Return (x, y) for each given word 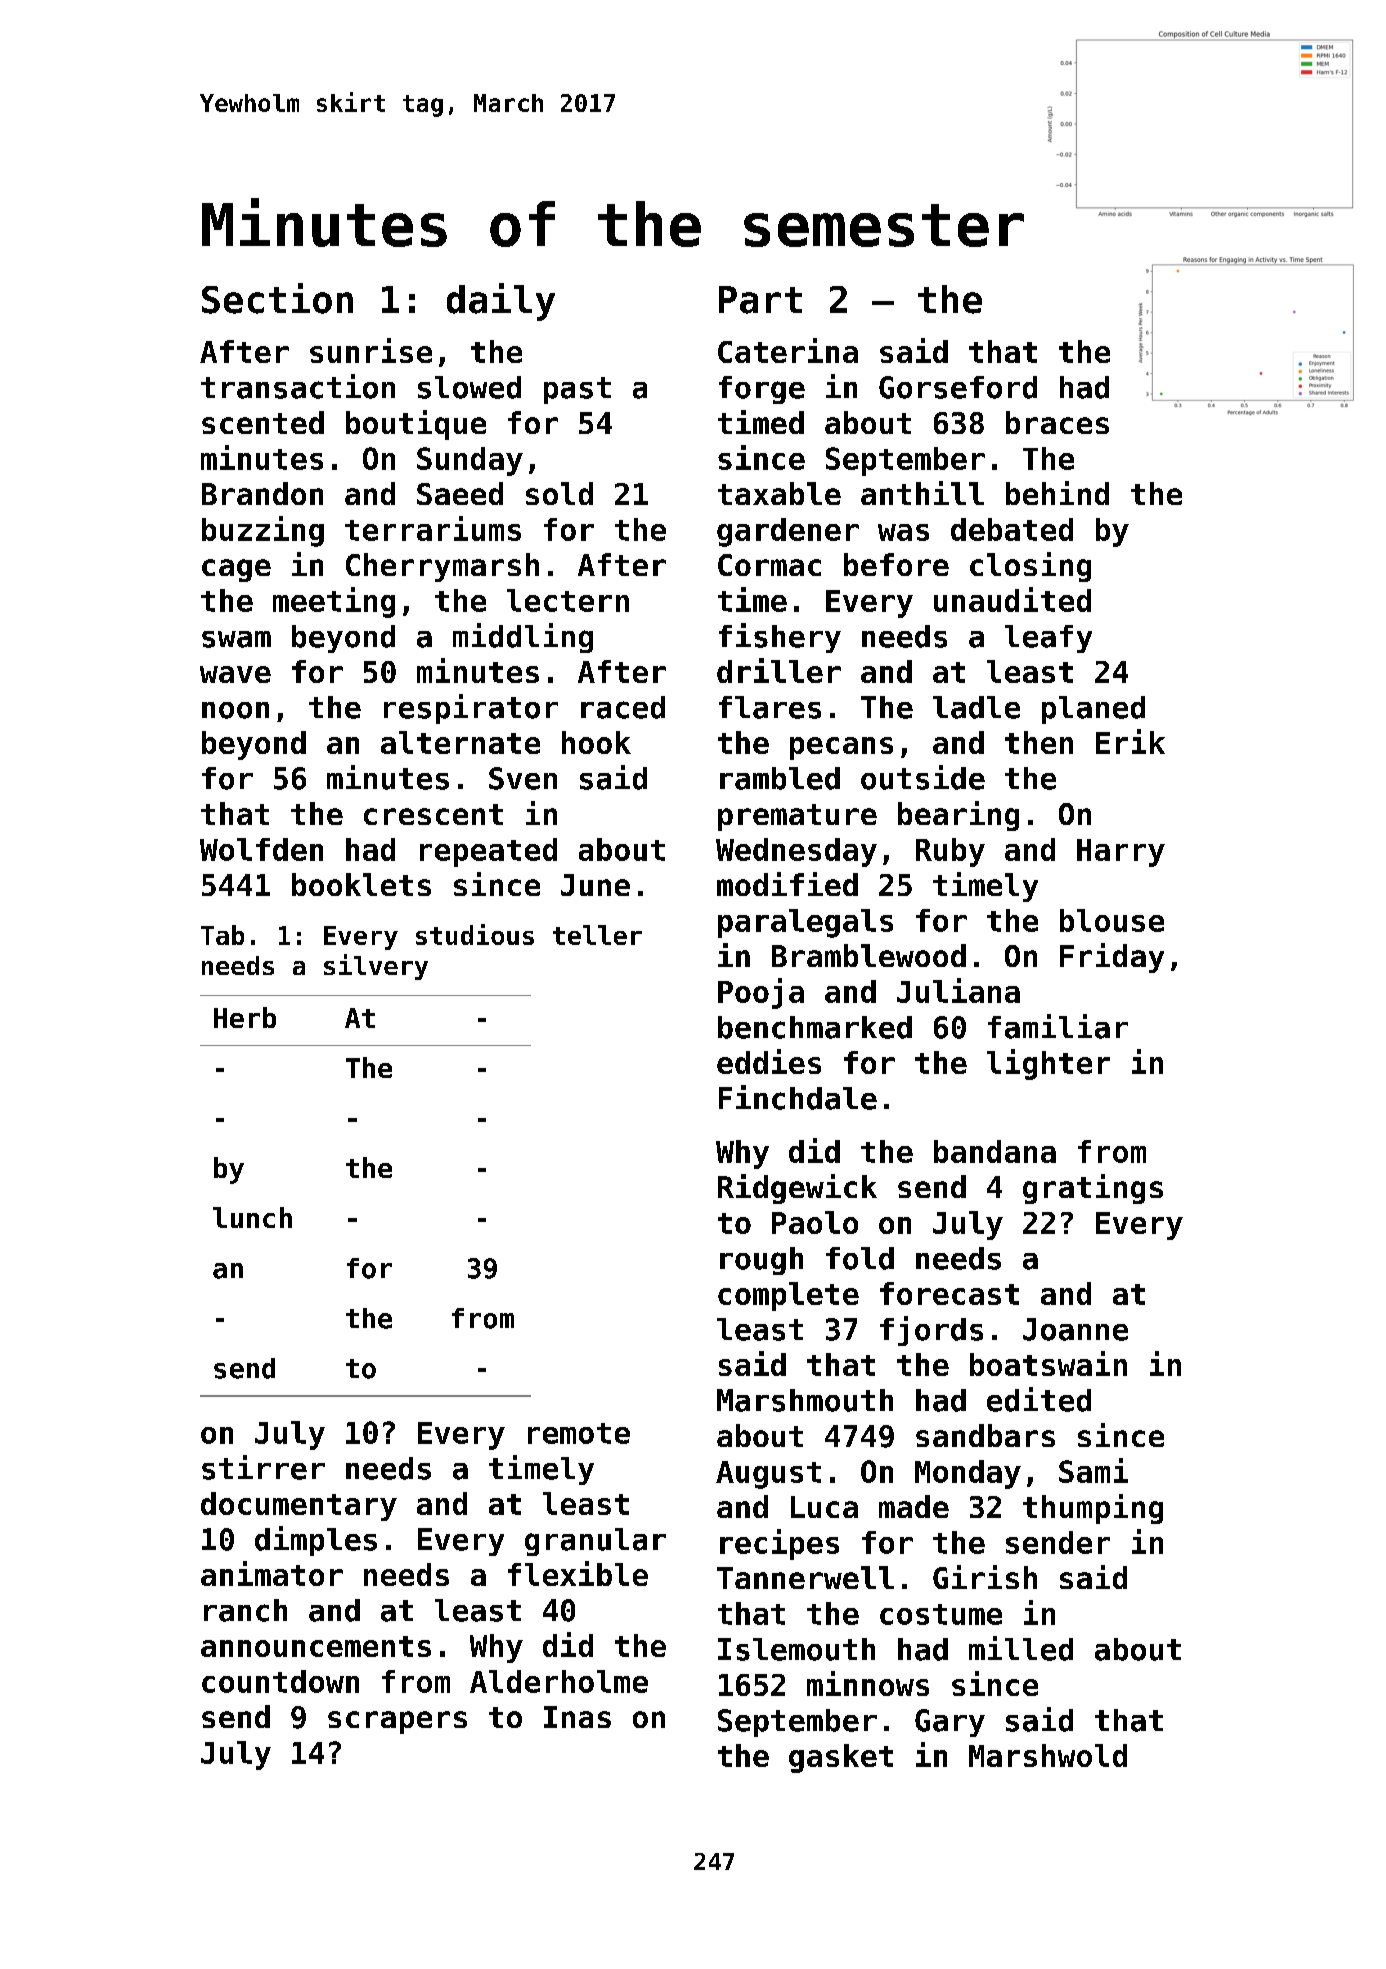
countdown (280, 1681)
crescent (433, 814)
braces (1057, 422)
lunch (252, 1217)
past (577, 390)
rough (761, 1261)
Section (277, 298)
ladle (976, 707)
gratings (1093, 1189)
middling (523, 638)
